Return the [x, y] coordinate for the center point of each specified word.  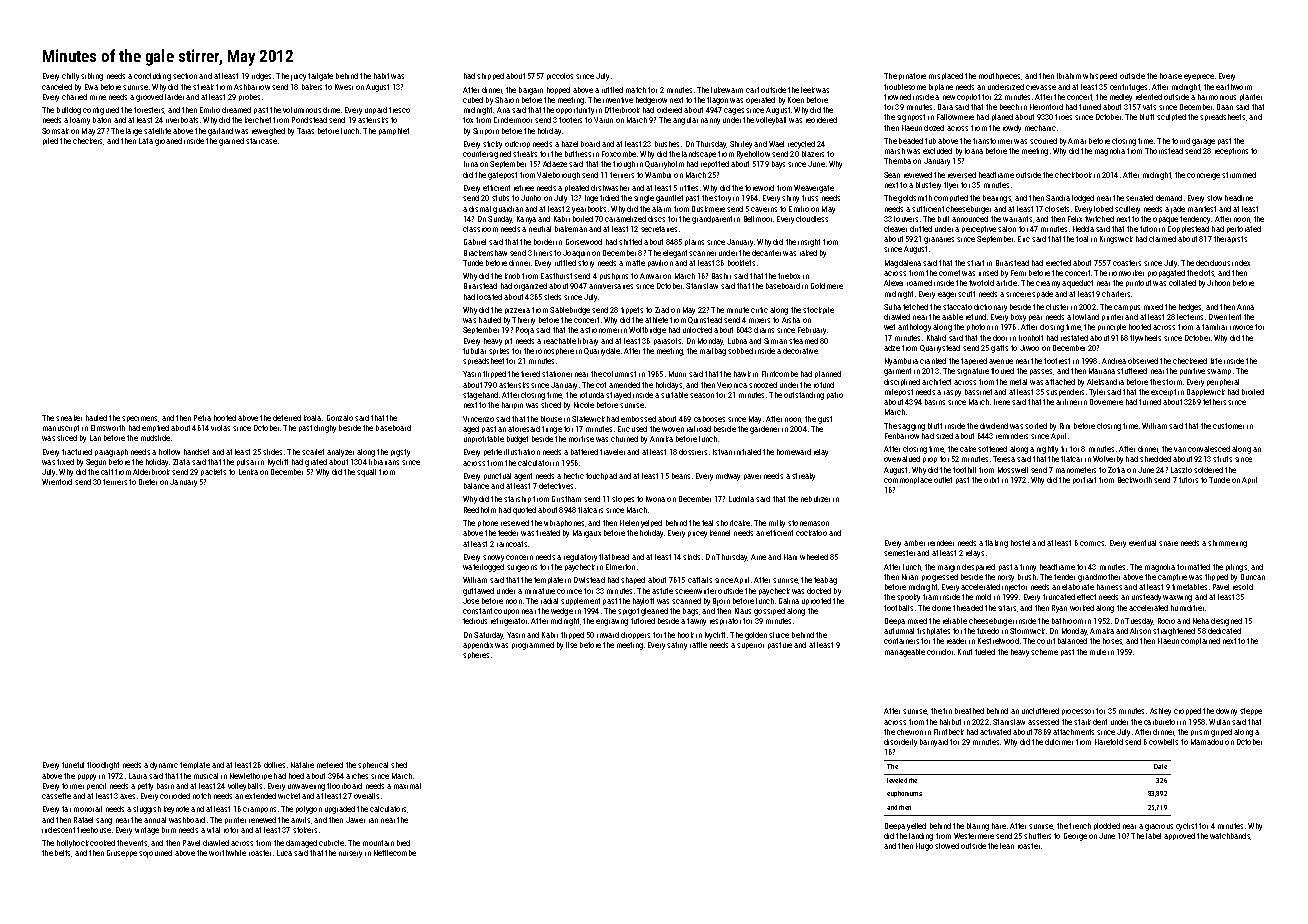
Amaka [1102, 631]
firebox [789, 276]
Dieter [148, 482]
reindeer [941, 543]
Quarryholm [664, 165]
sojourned [155, 854]
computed [951, 198]
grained [231, 142]
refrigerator [509, 622]
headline [1239, 198]
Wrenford [57, 482]
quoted [524, 511]
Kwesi [344, 87]
